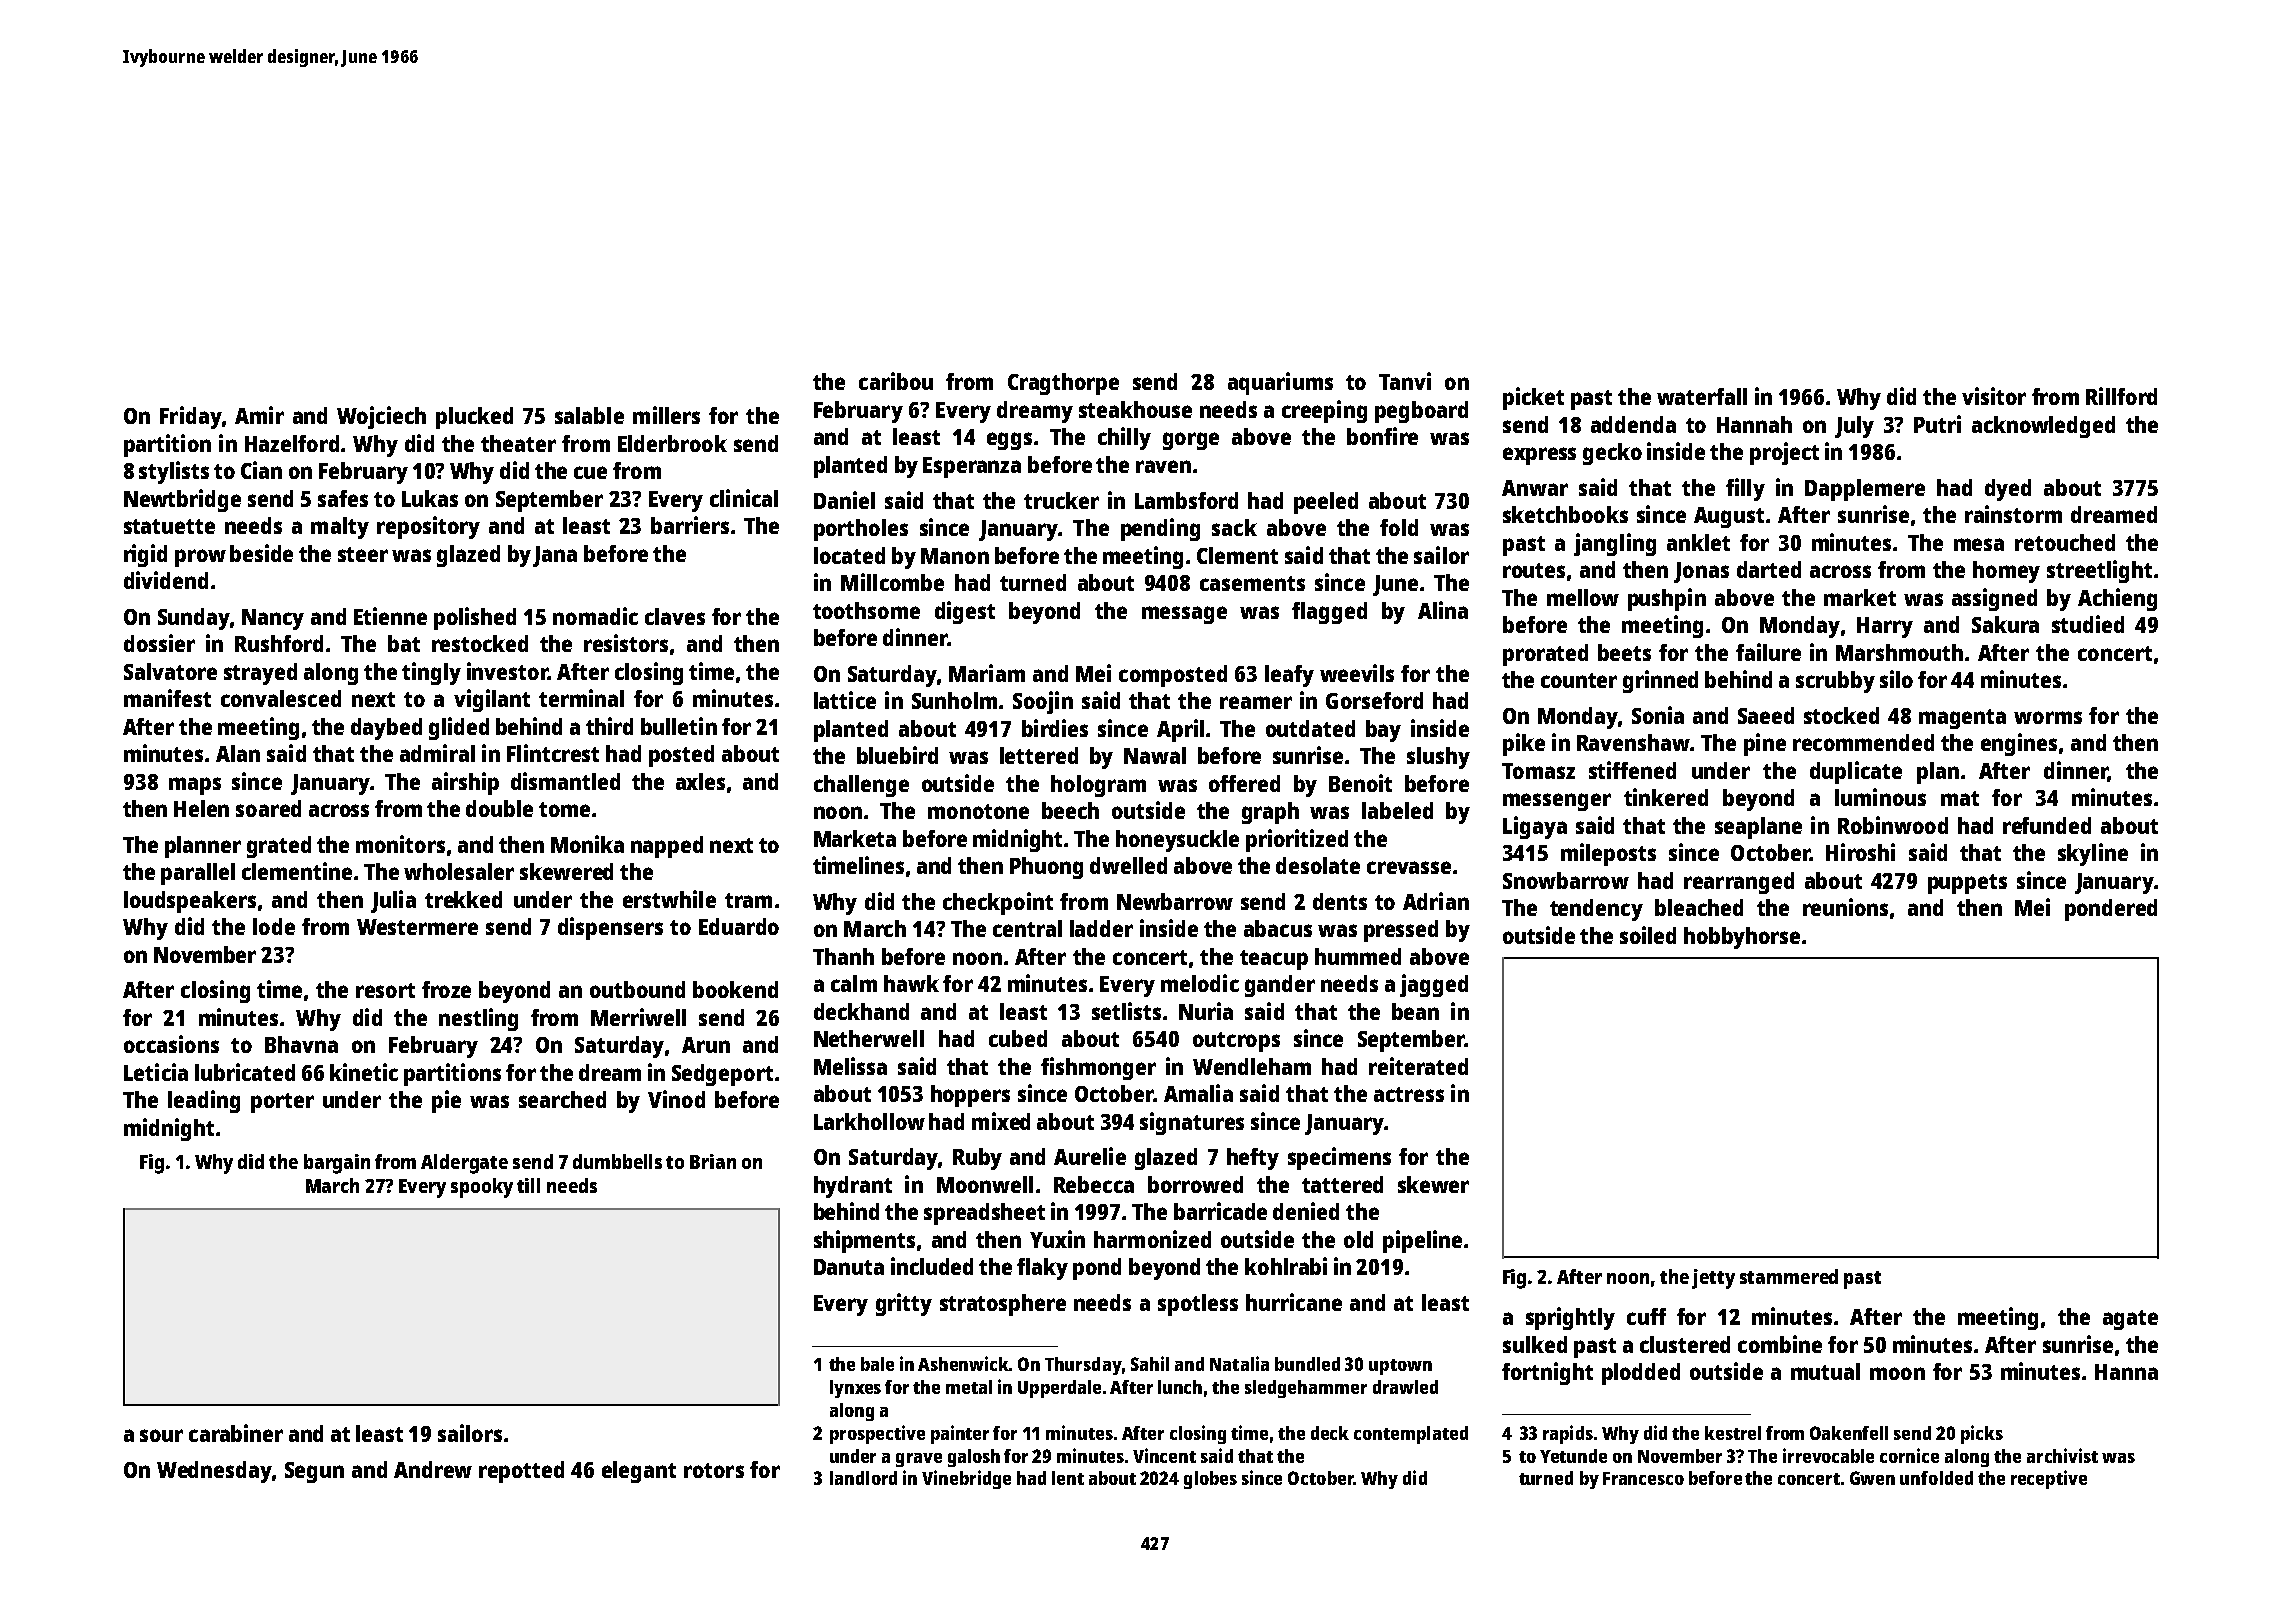  I want to click on Manon, so click(955, 556).
